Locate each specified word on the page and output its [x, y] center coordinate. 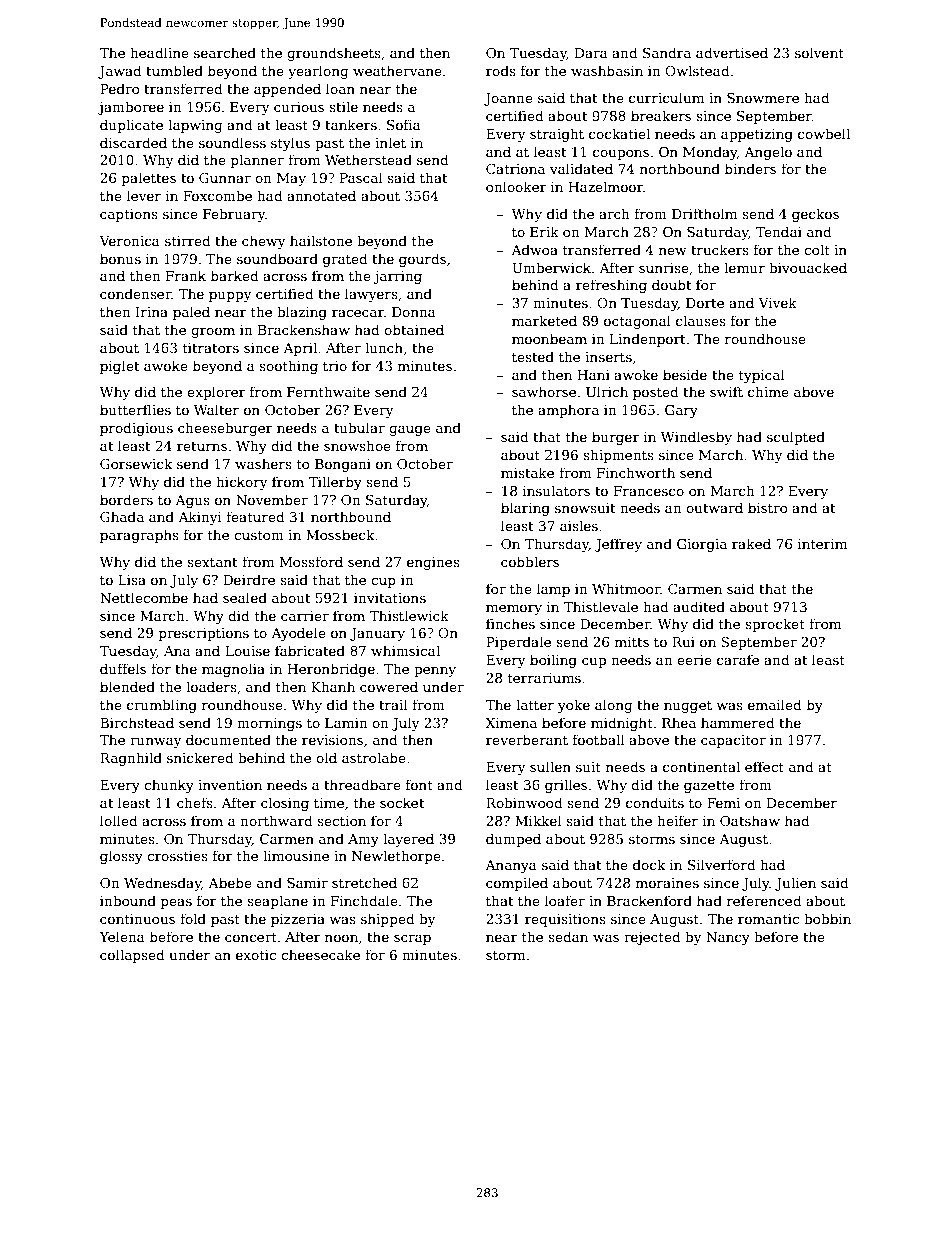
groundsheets [334, 54]
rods [501, 70]
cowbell [824, 133]
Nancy [728, 938]
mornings [269, 724]
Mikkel [538, 820]
